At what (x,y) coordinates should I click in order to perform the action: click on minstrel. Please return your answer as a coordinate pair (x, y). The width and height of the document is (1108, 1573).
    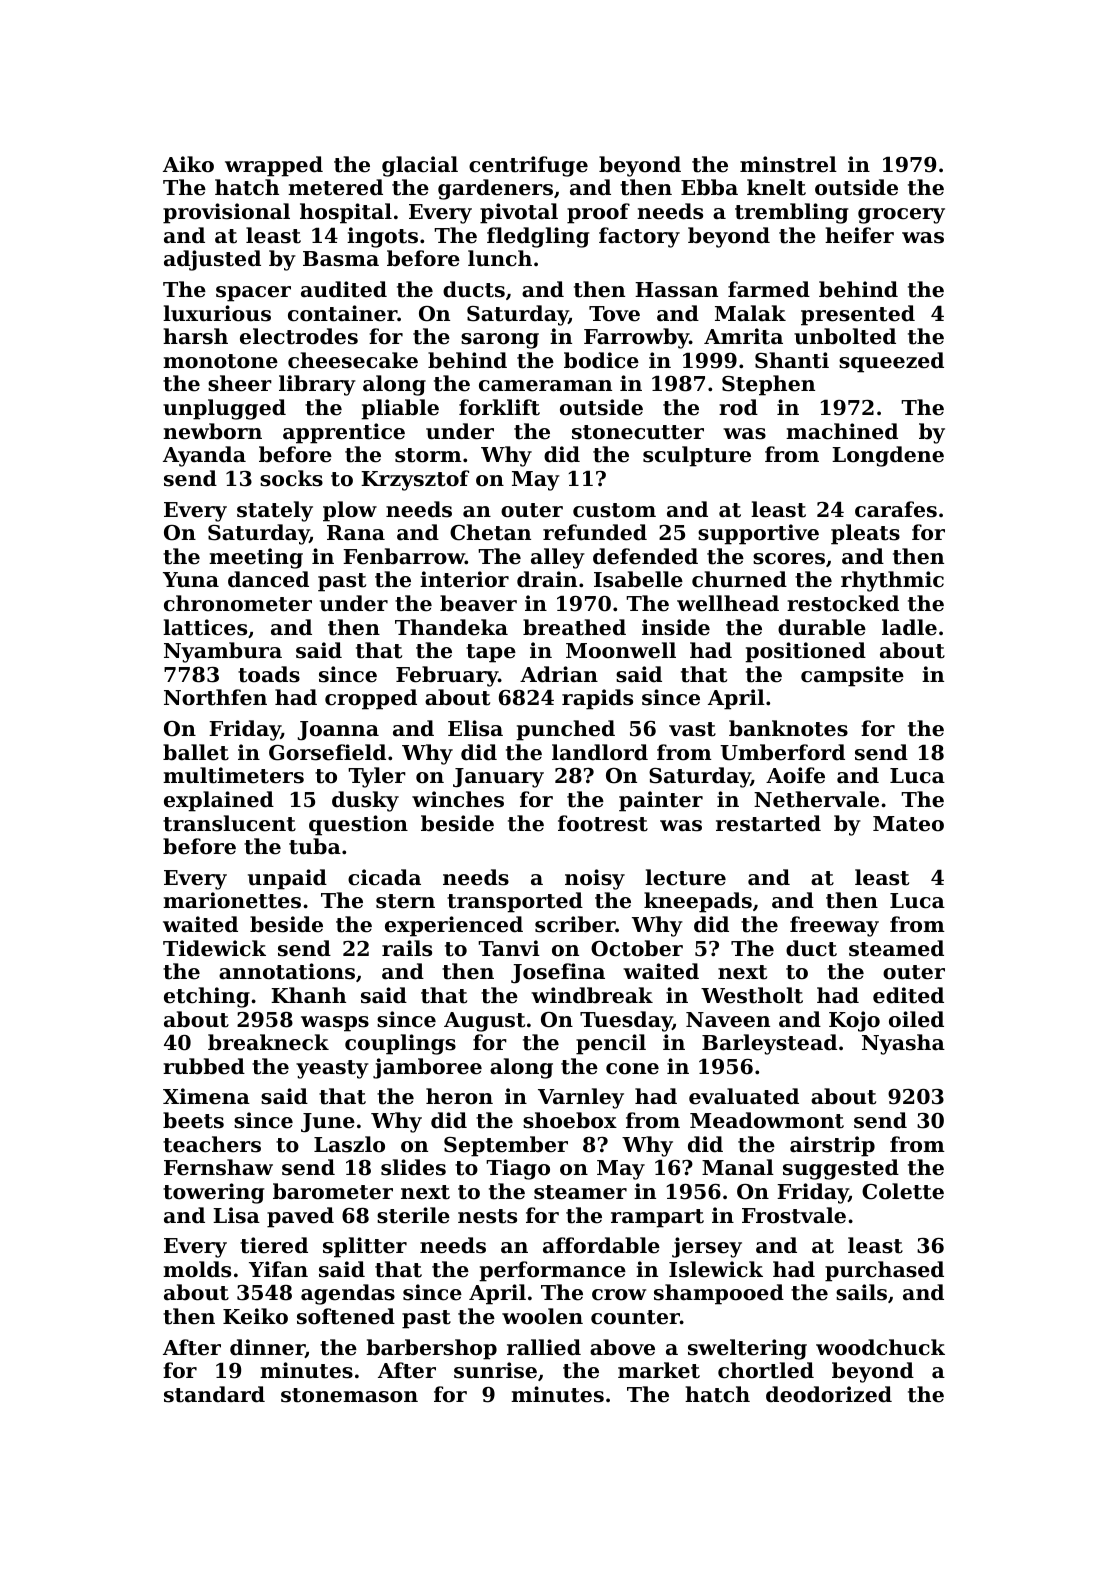
    Looking at the image, I should click on (788, 164).
